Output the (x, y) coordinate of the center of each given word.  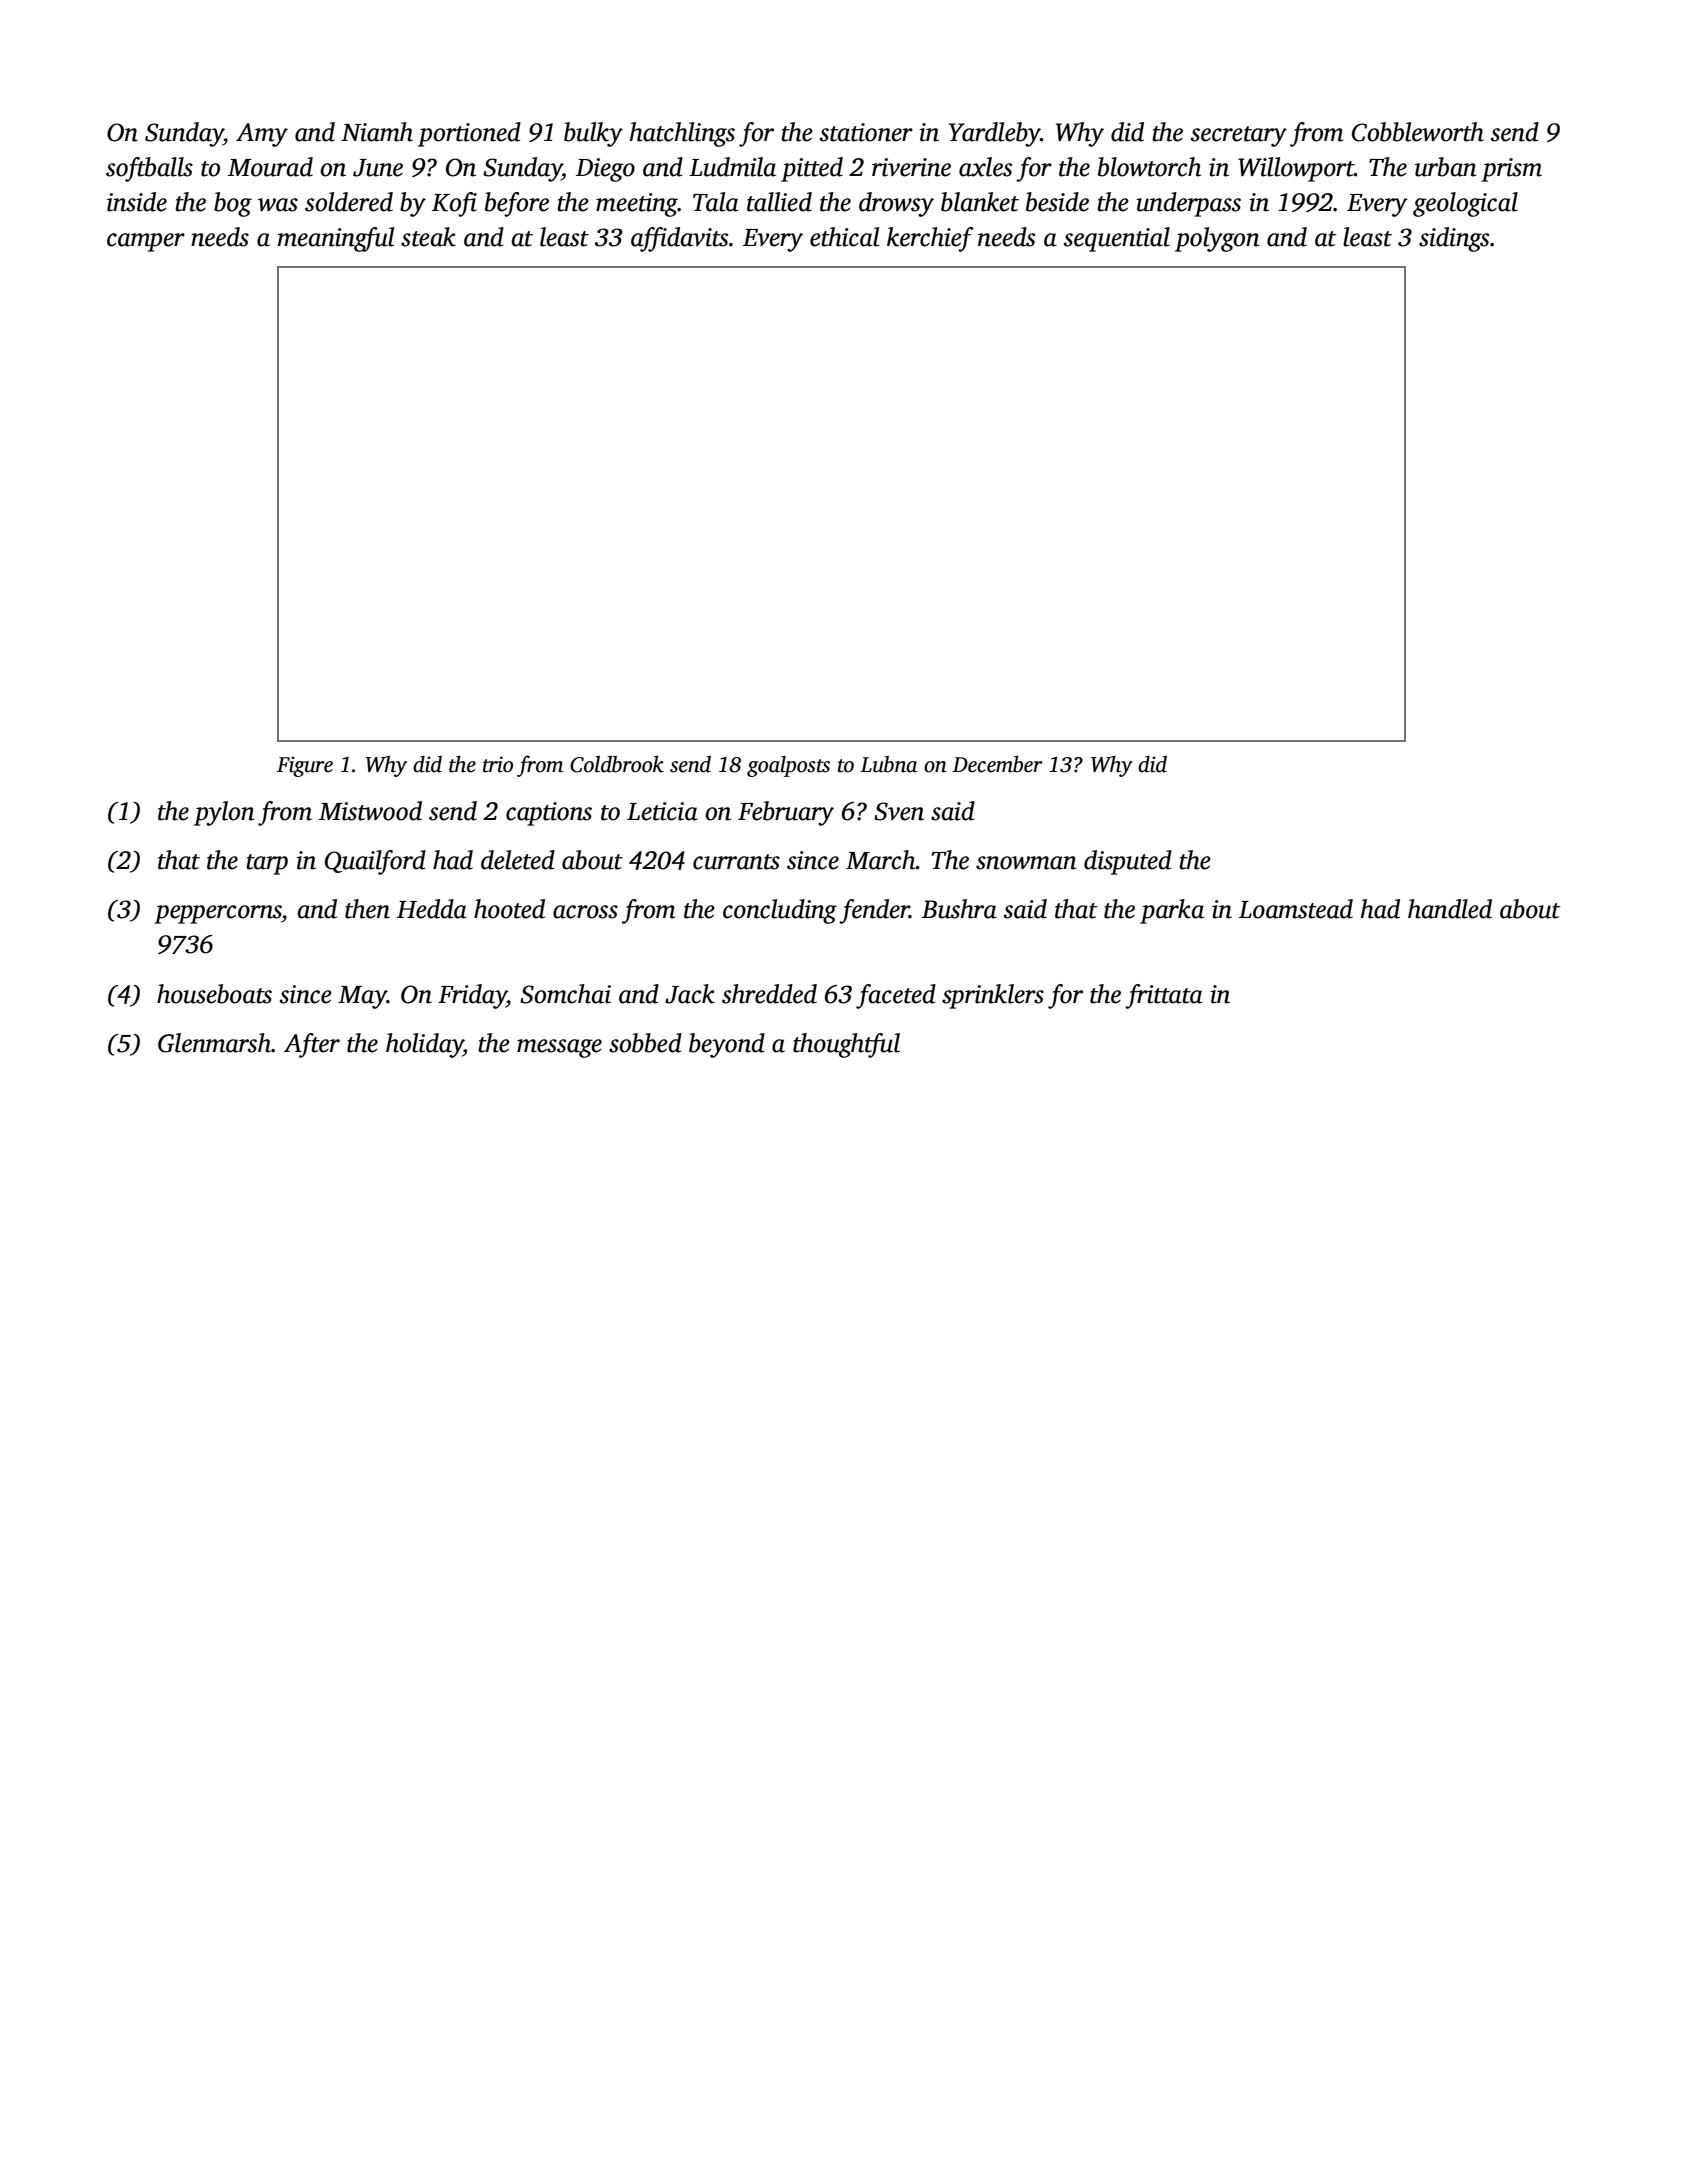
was (278, 205)
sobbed (645, 1043)
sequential (1117, 239)
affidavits (679, 239)
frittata (1164, 996)
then (367, 909)
